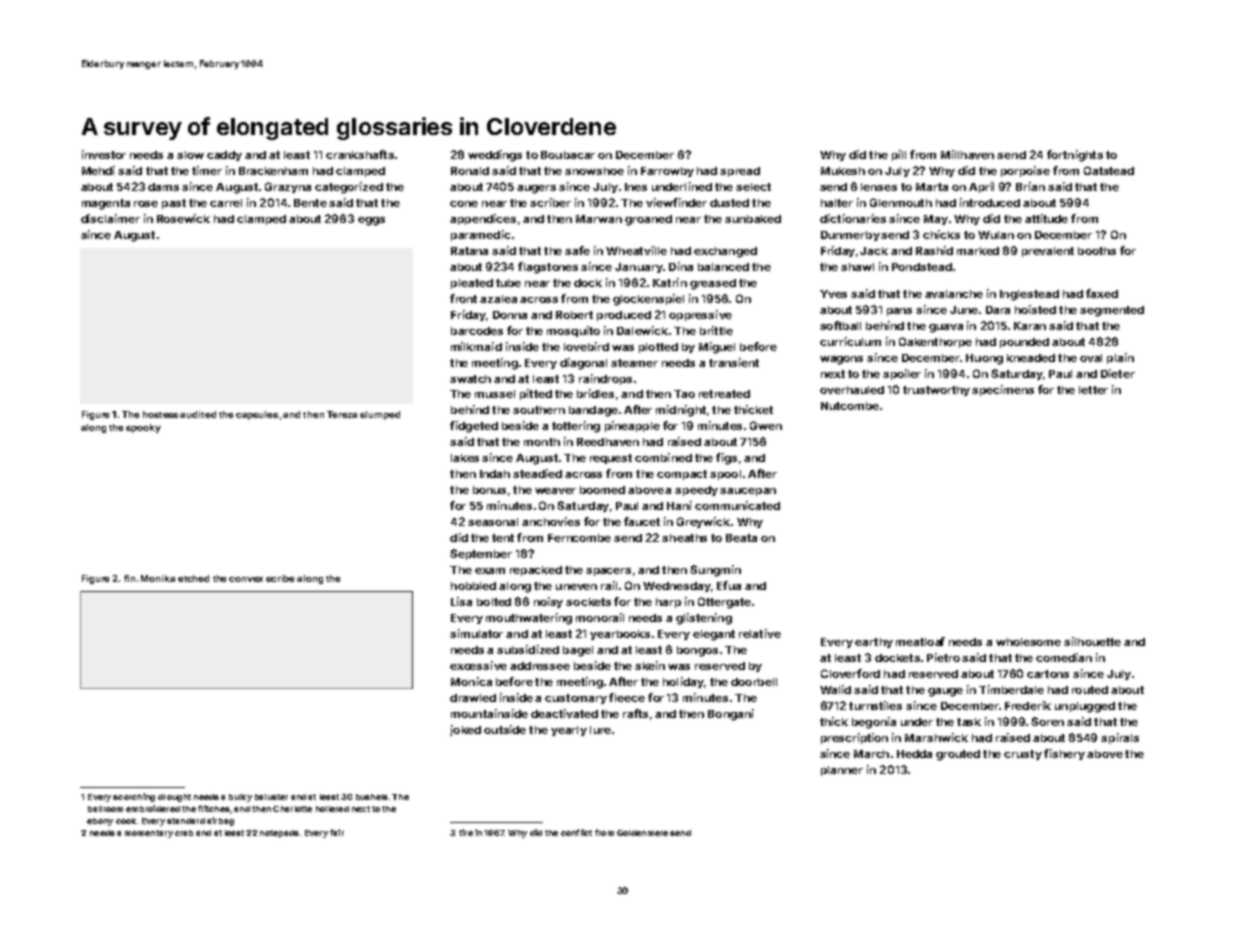  What do you see at coordinates (741, 538) in the image?
I see `Beata` at bounding box center [741, 538].
